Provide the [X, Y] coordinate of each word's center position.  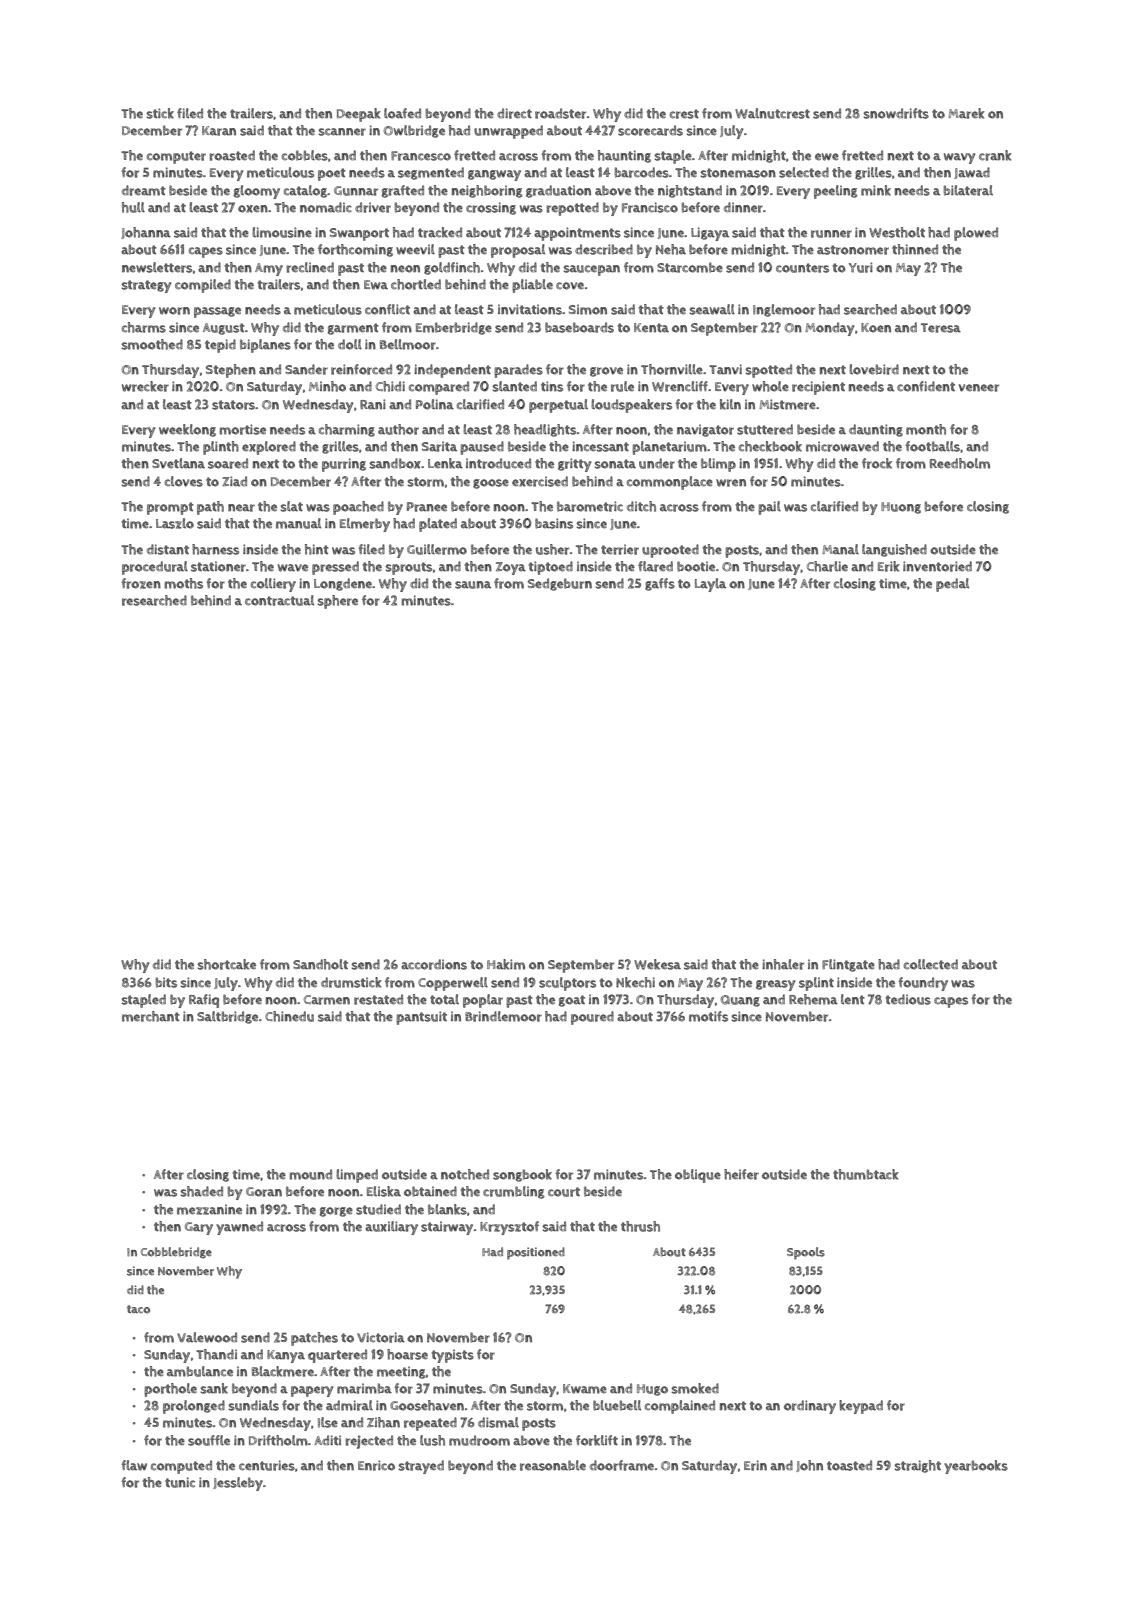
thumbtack [866, 1174]
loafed [402, 113]
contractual [279, 600]
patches [314, 1339]
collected [931, 964]
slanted [514, 386]
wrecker [145, 386]
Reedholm [960, 463]
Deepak [359, 115]
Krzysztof [509, 1228]
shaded [201, 1191]
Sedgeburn [560, 584]
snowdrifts [896, 113]
